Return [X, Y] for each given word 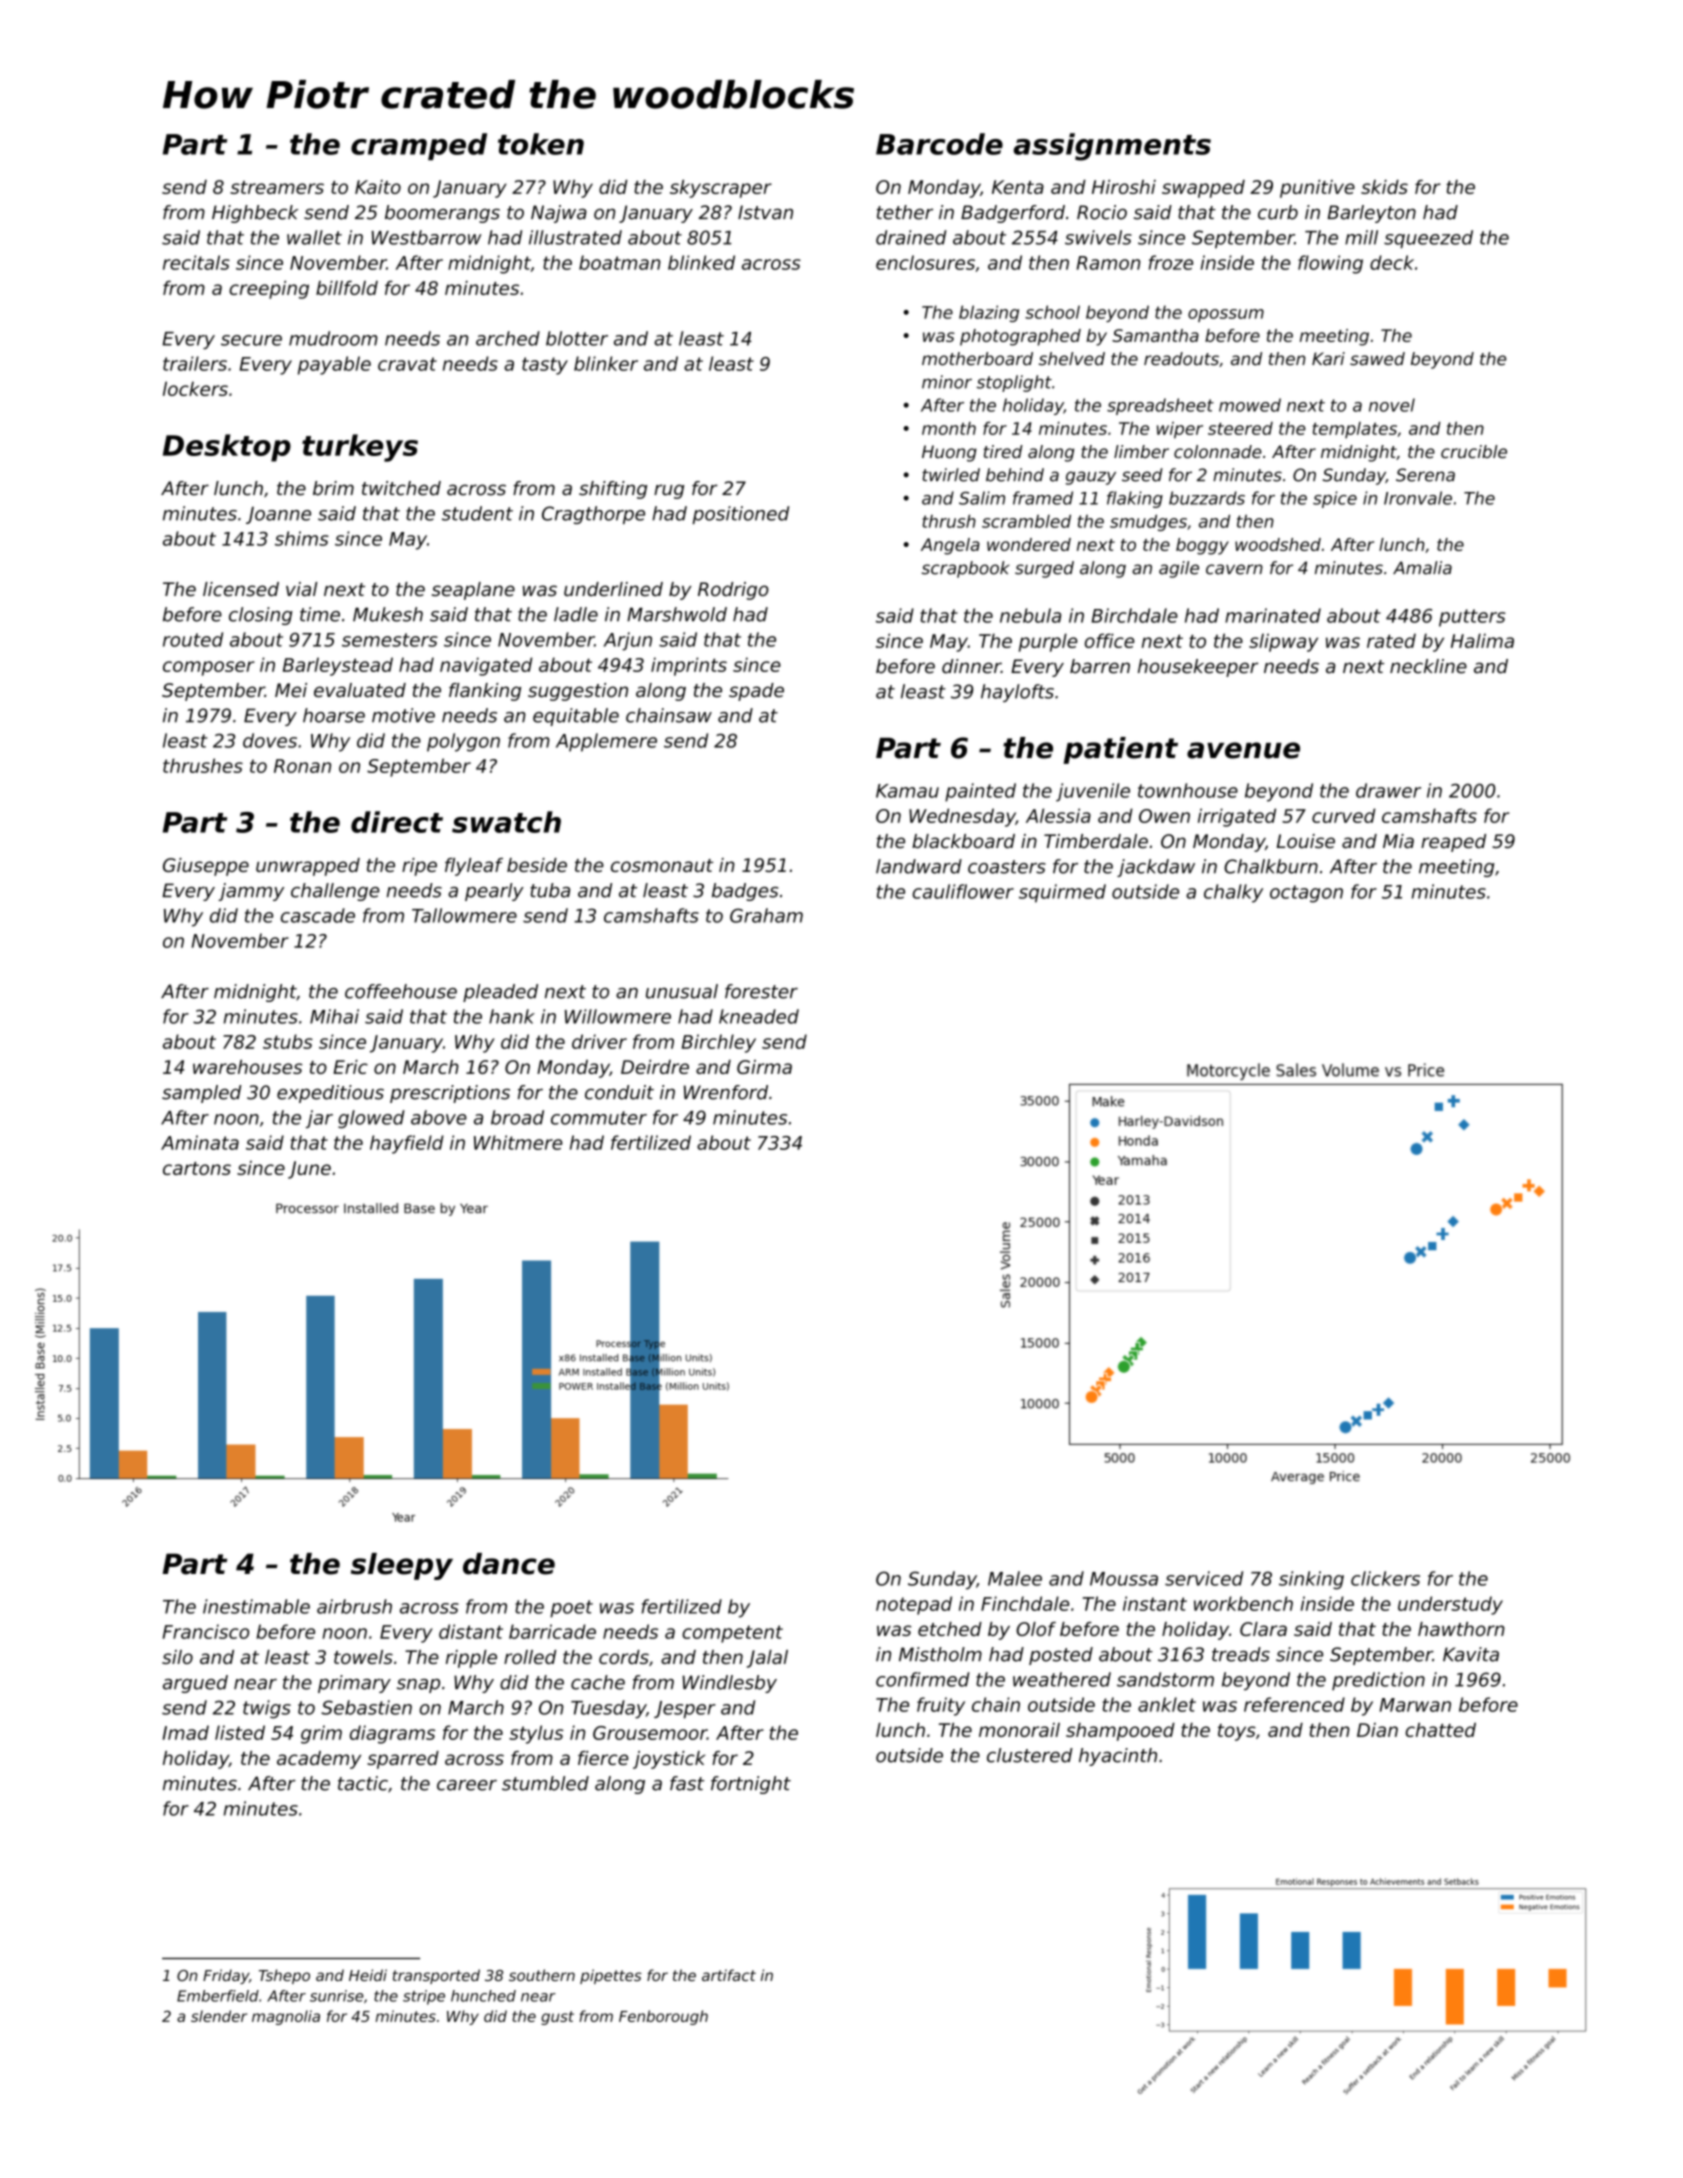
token [541, 144]
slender [219, 2016]
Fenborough [663, 2017]
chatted [1440, 1730]
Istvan [765, 212]
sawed [1377, 359]
